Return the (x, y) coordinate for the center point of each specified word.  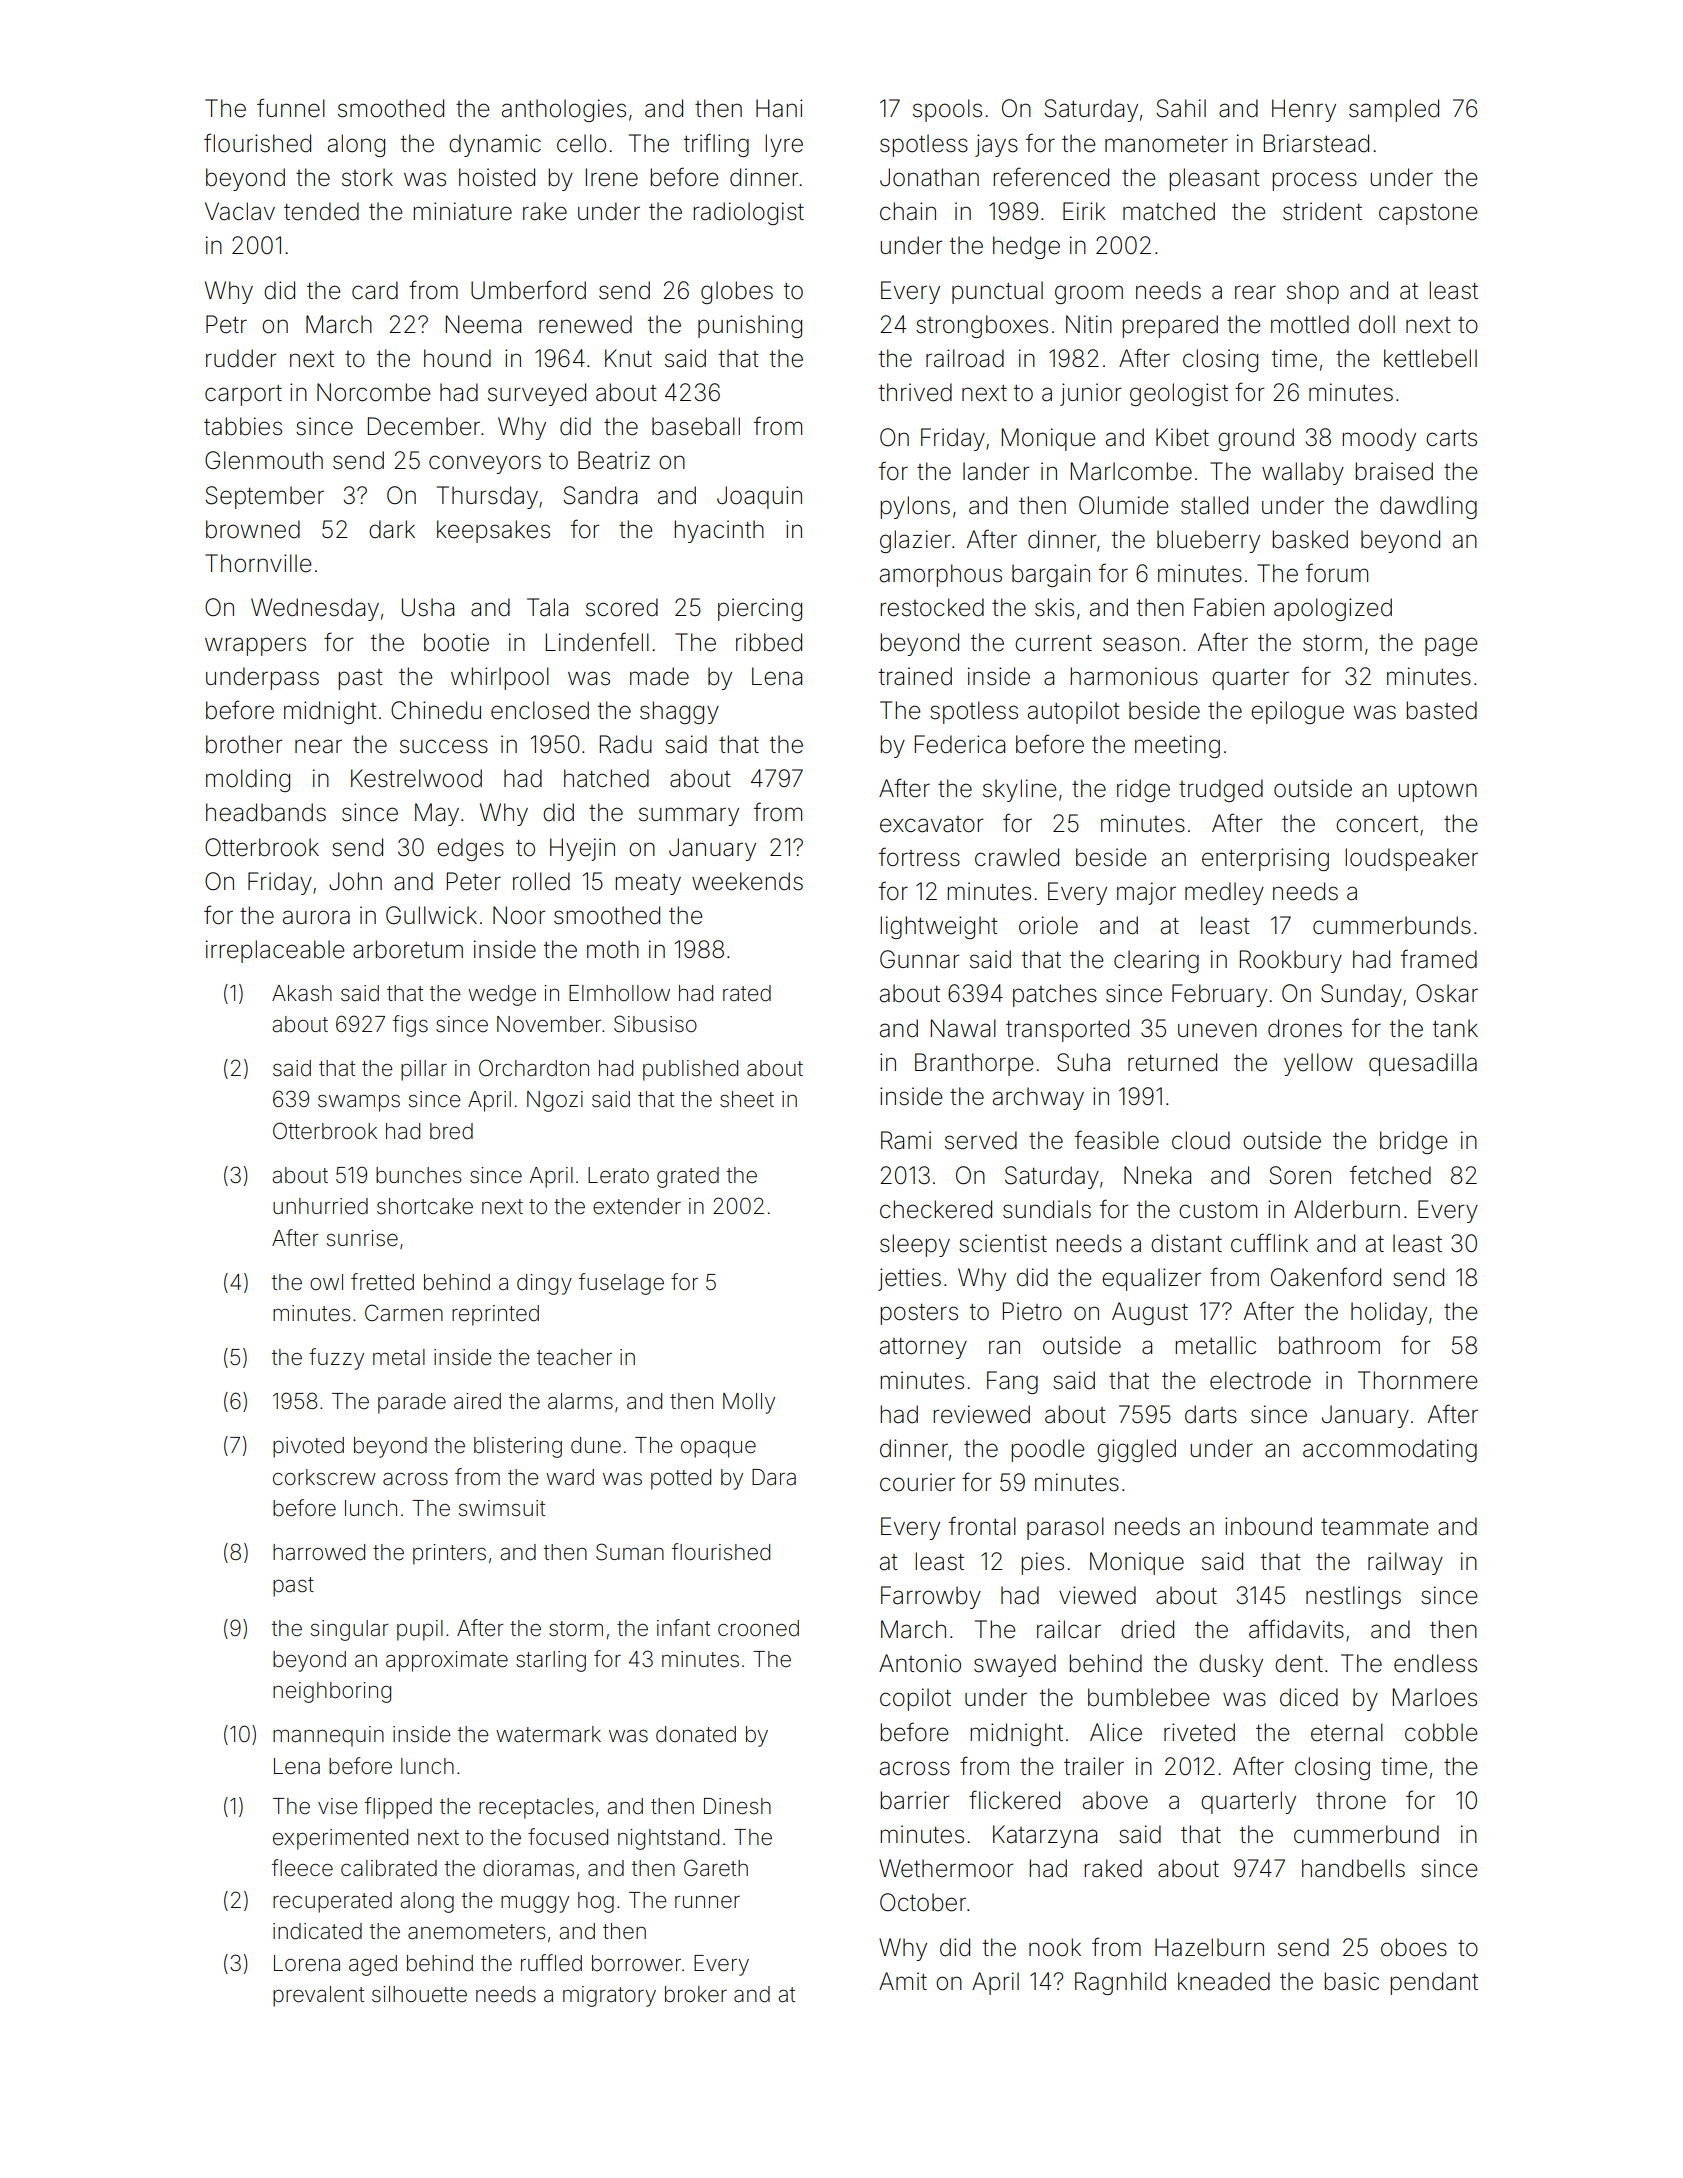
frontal (982, 1526)
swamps (359, 1103)
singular (350, 1630)
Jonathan (929, 177)
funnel (291, 108)
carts (1451, 438)
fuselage (621, 1284)
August (1150, 1313)
